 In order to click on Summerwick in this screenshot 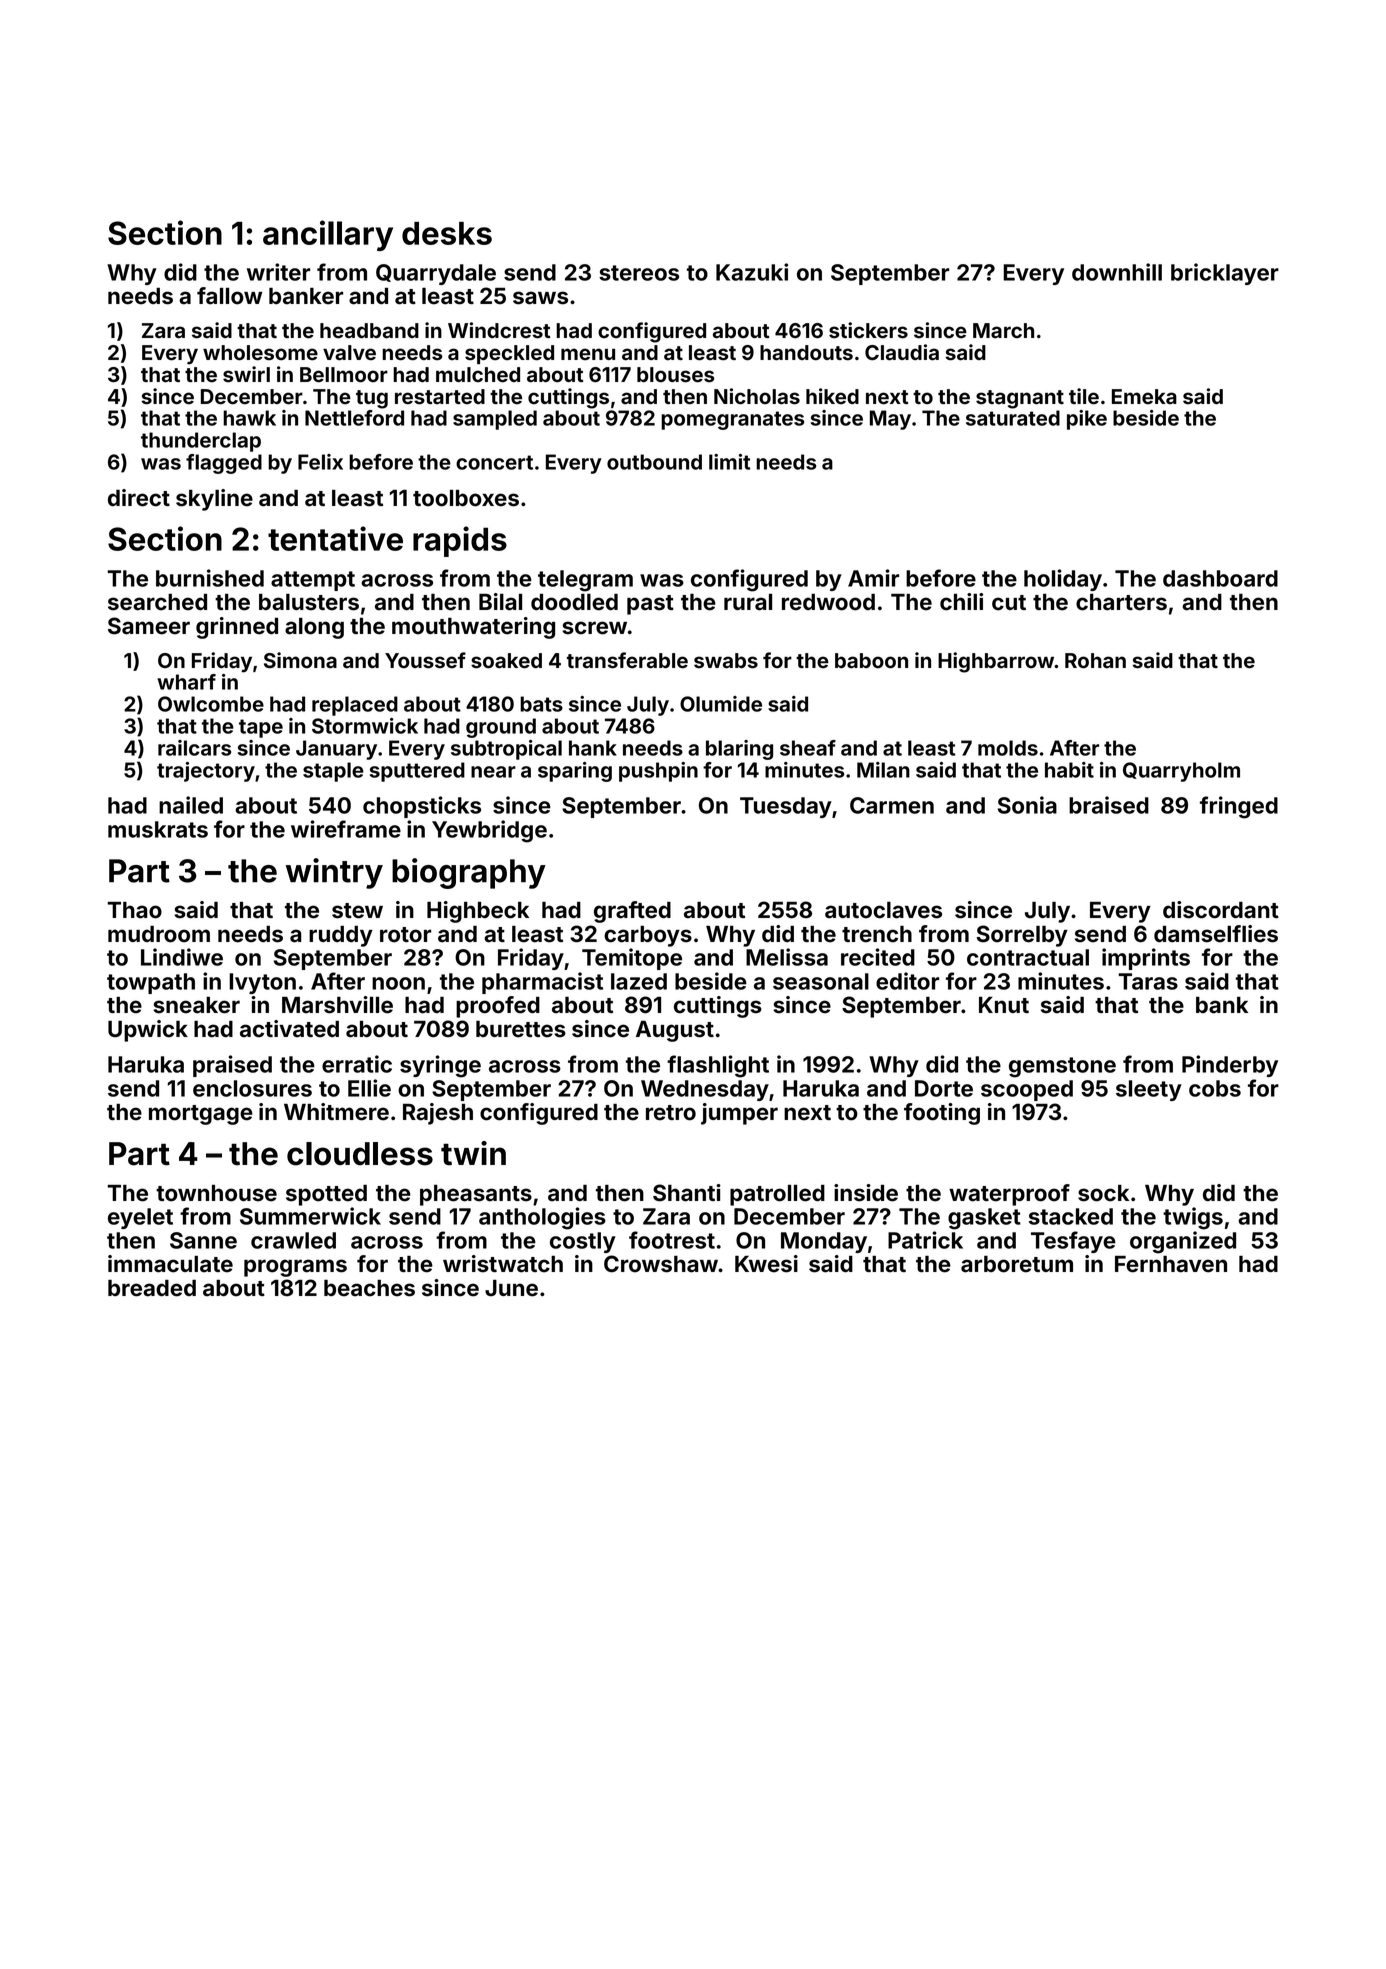, I will do `click(310, 1216)`.
